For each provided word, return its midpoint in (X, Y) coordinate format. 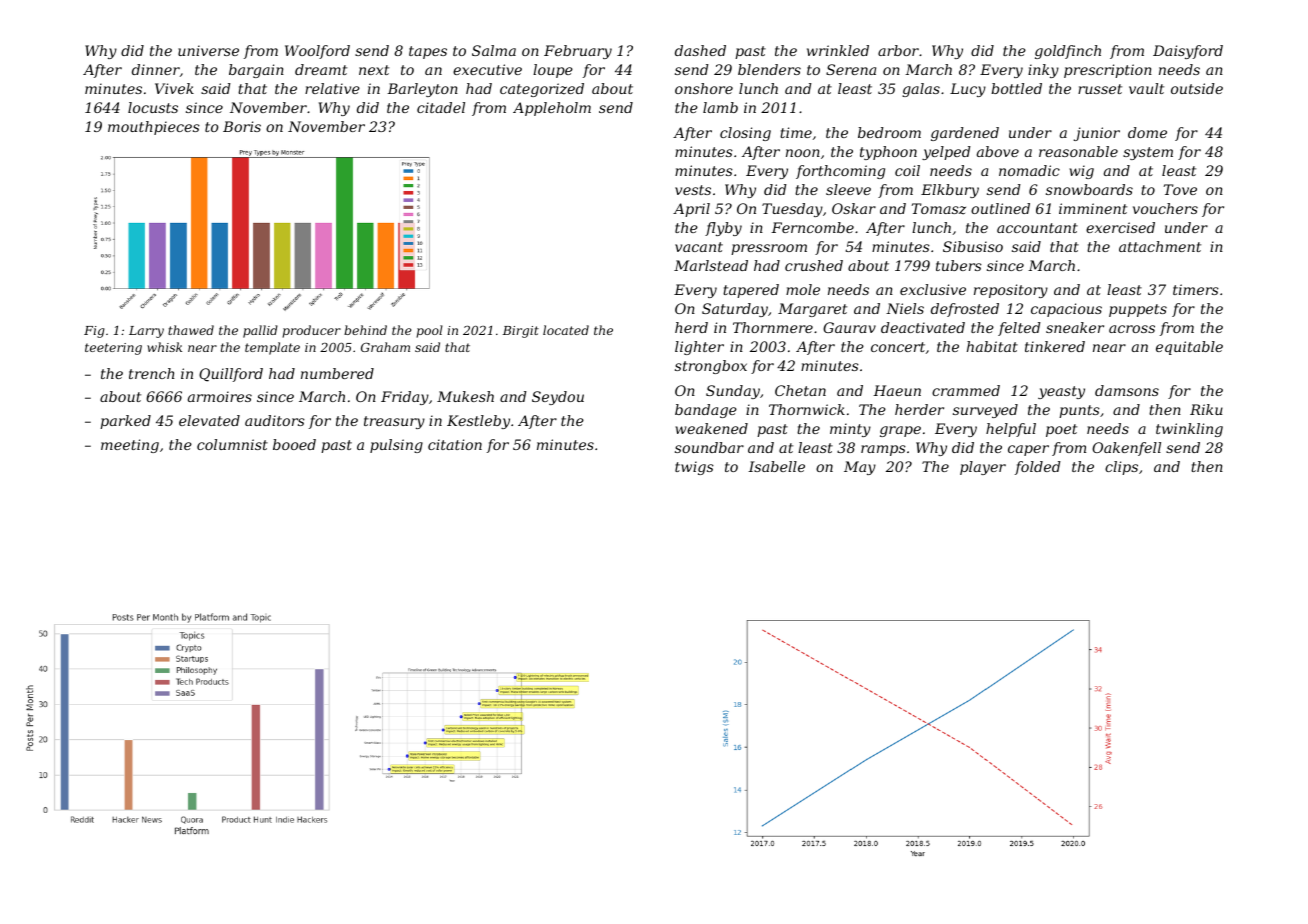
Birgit (520, 332)
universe (208, 50)
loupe (553, 71)
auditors (275, 420)
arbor (898, 50)
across (1132, 329)
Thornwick (807, 409)
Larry (146, 332)
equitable (1189, 348)
